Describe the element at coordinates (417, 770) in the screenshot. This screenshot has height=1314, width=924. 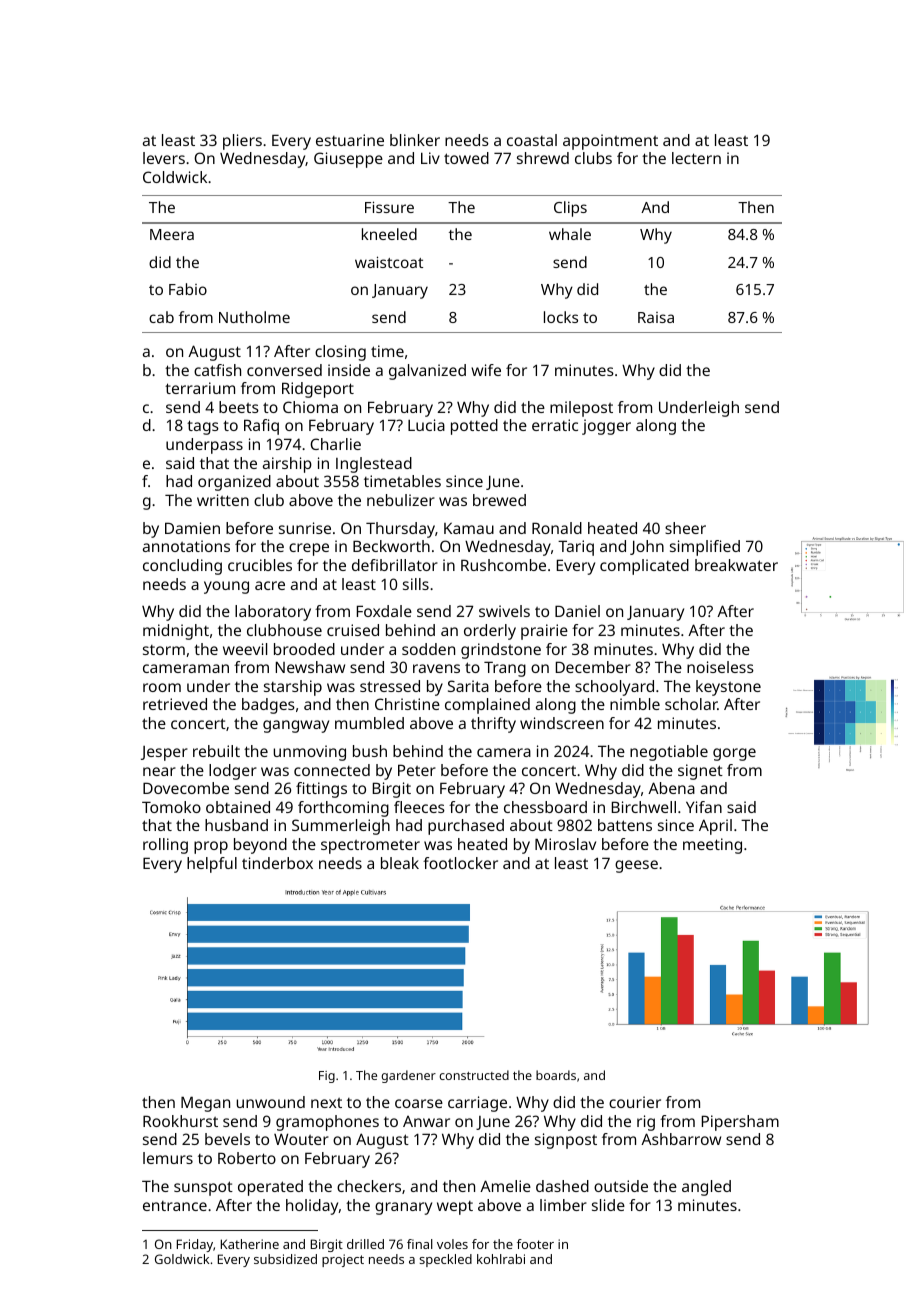
I see `Peter` at that location.
